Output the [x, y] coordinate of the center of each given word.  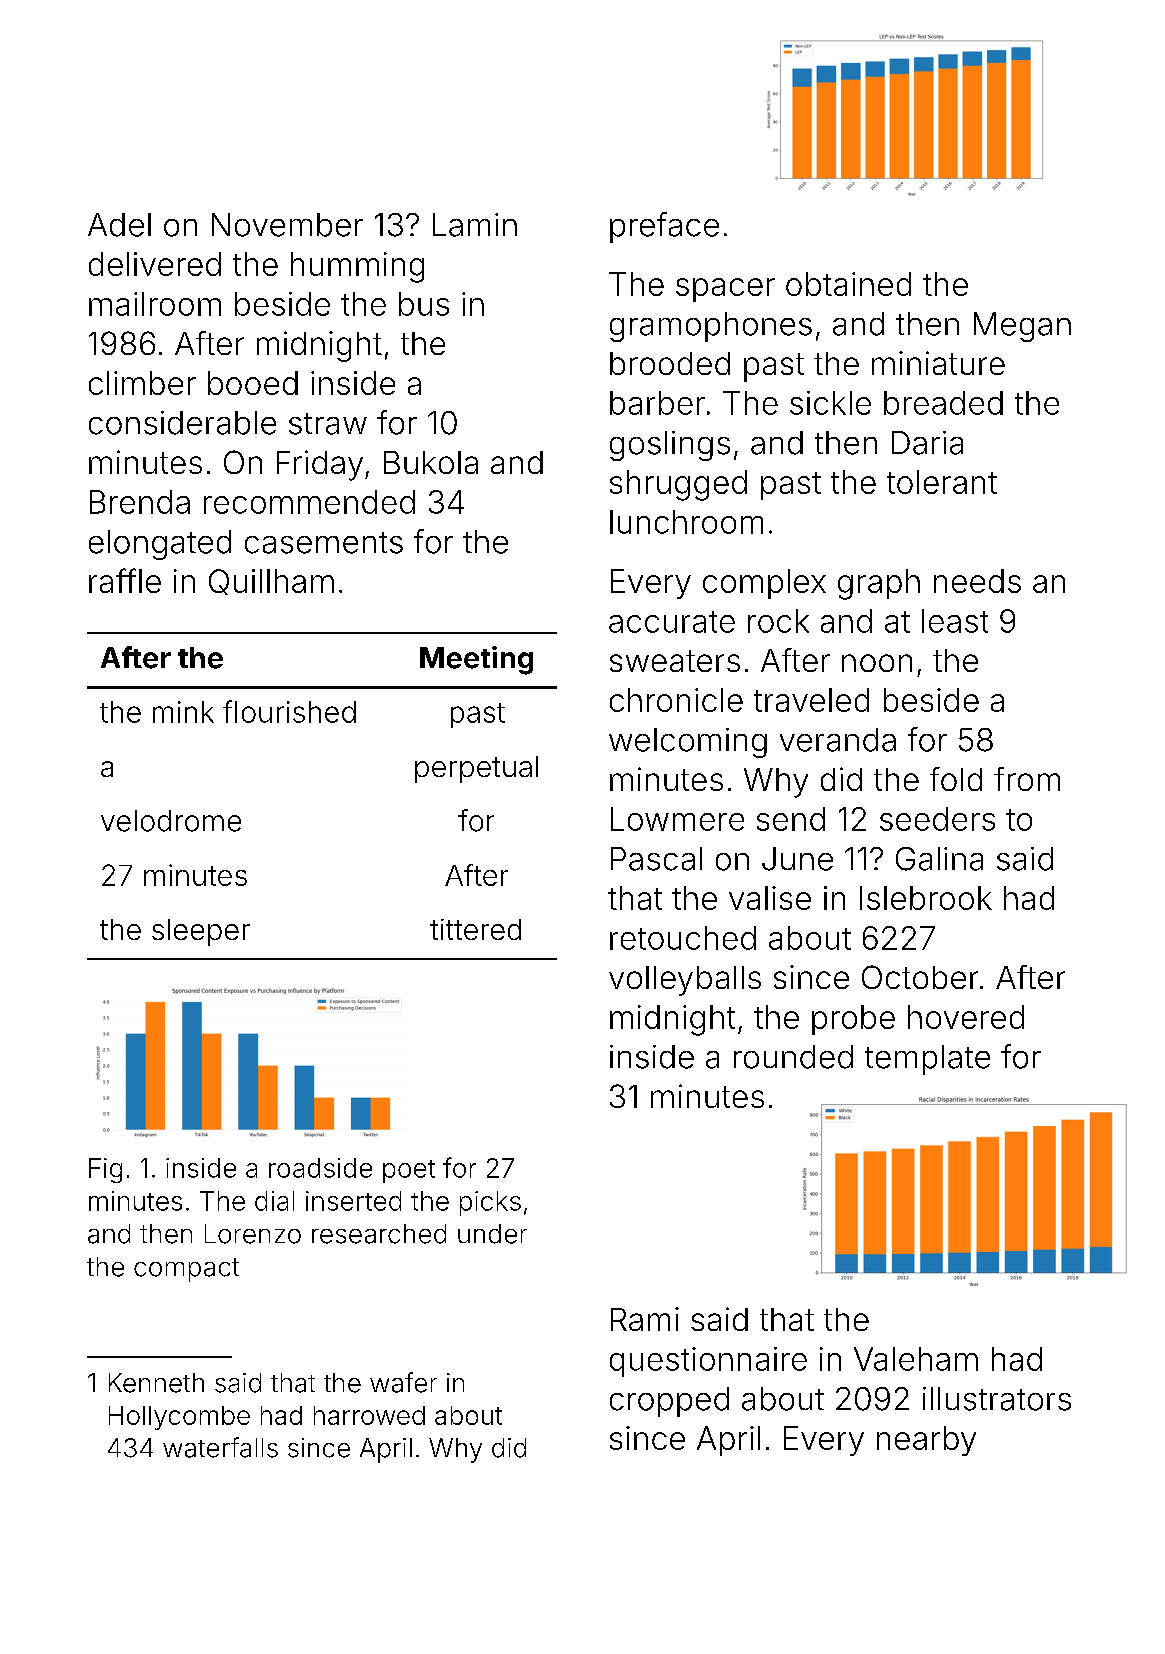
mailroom [155, 304]
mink [183, 712]
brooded [670, 363]
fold [956, 779]
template [927, 1060]
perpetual [476, 769]
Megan [1022, 327]
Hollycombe [179, 1418]
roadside [320, 1168]
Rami [645, 1319]
